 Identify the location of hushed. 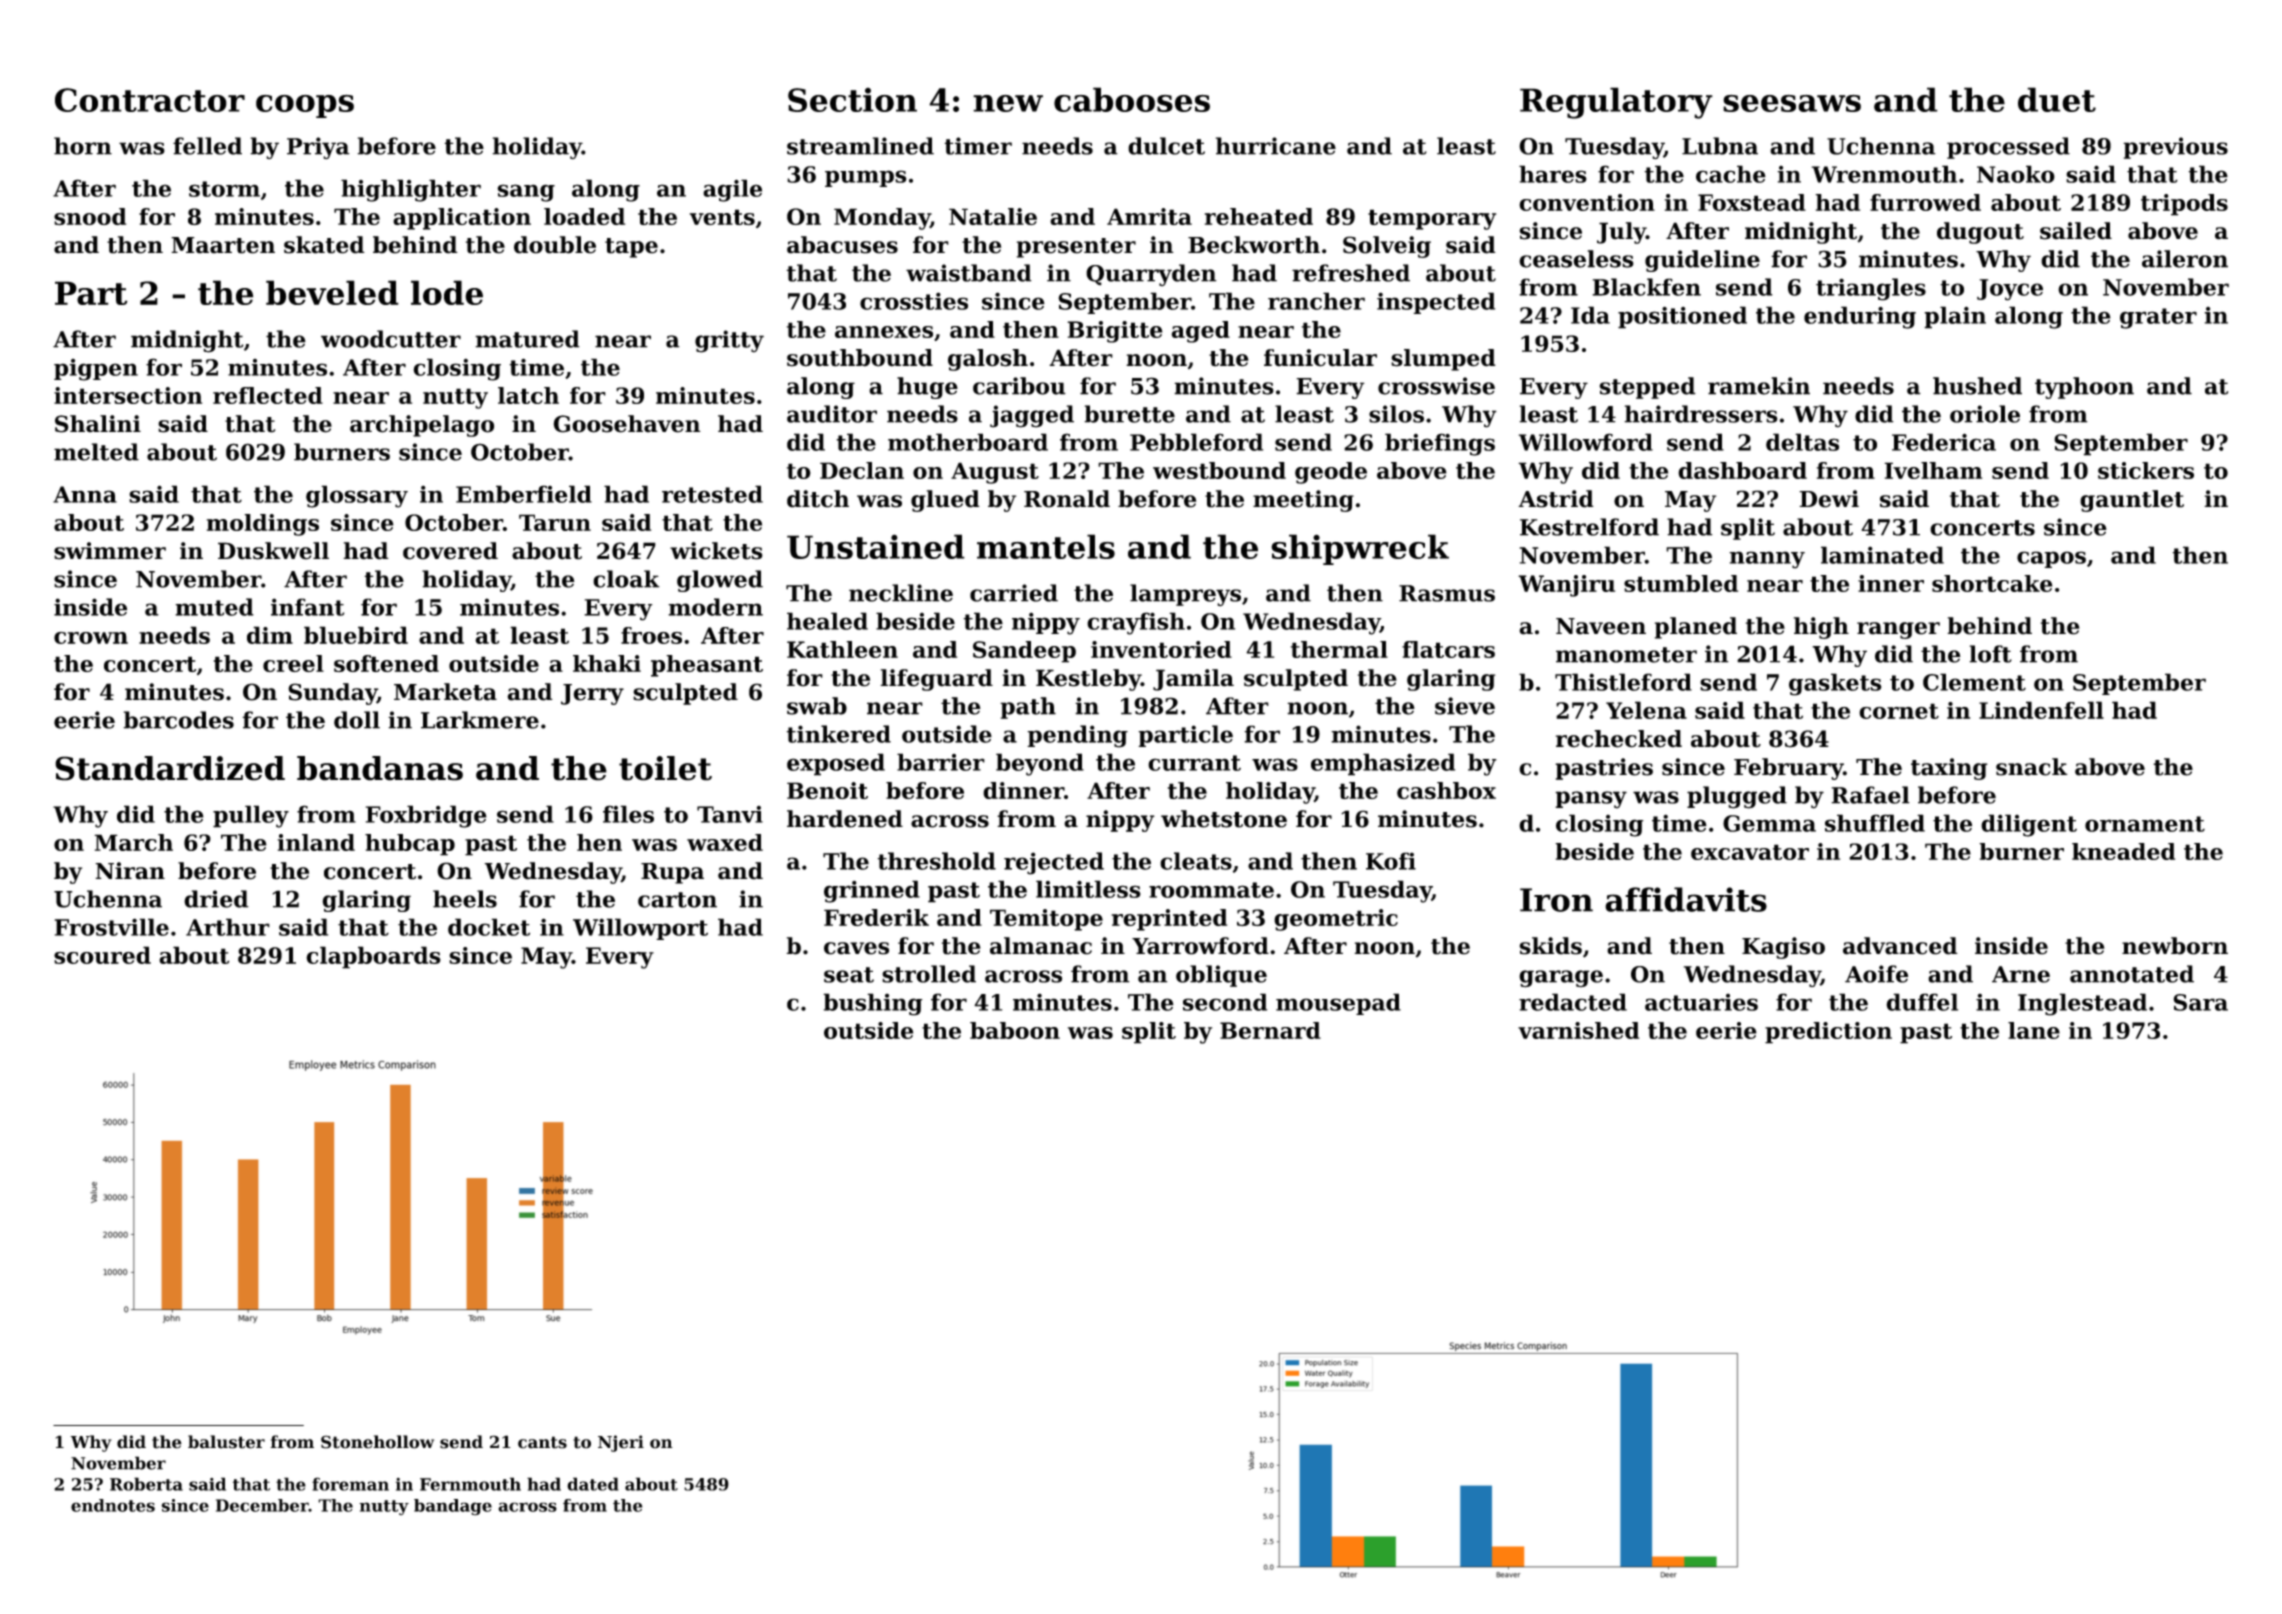
(1977, 386).
